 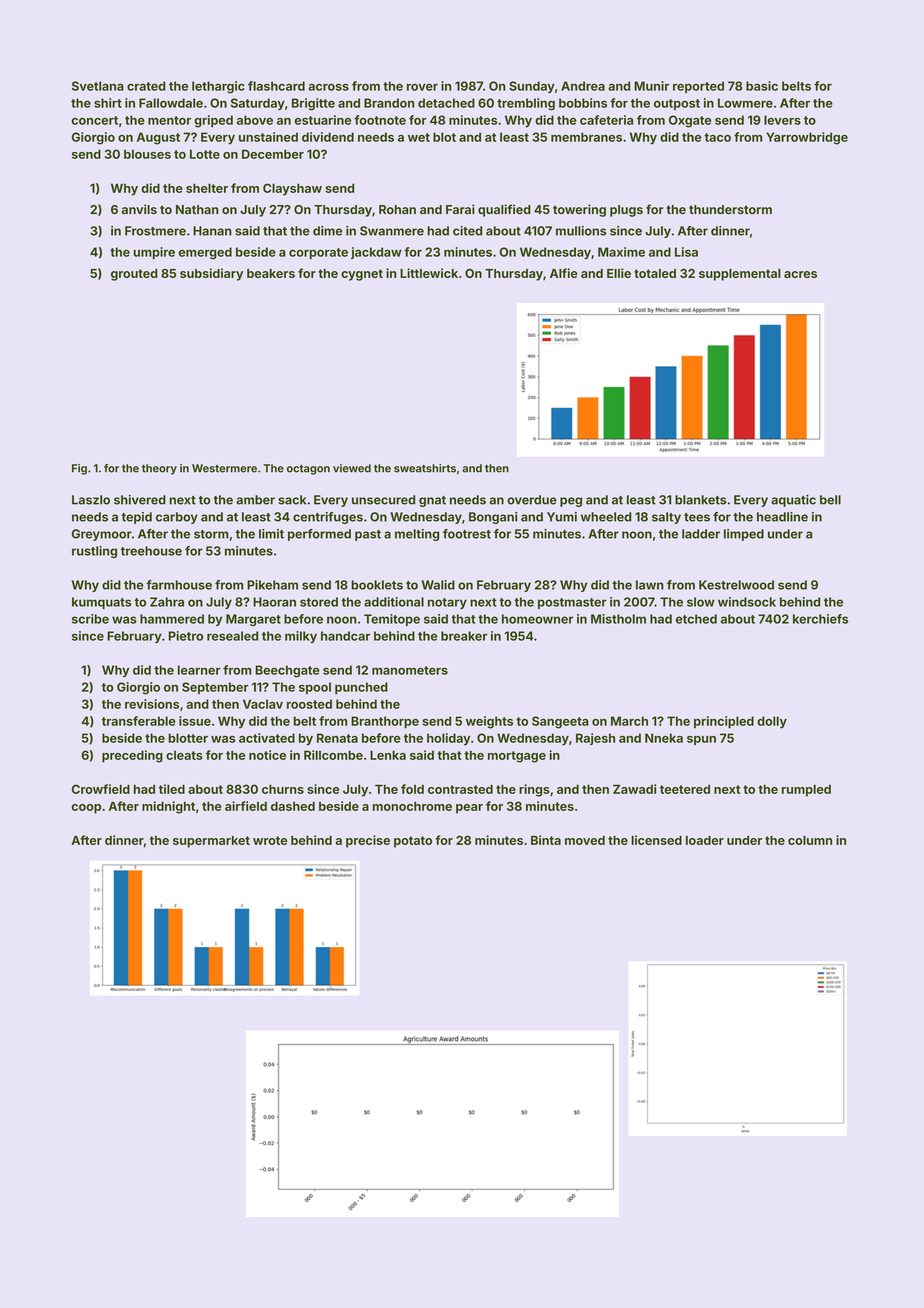 What do you see at coordinates (532, 500) in the image?
I see `overdue` at bounding box center [532, 500].
